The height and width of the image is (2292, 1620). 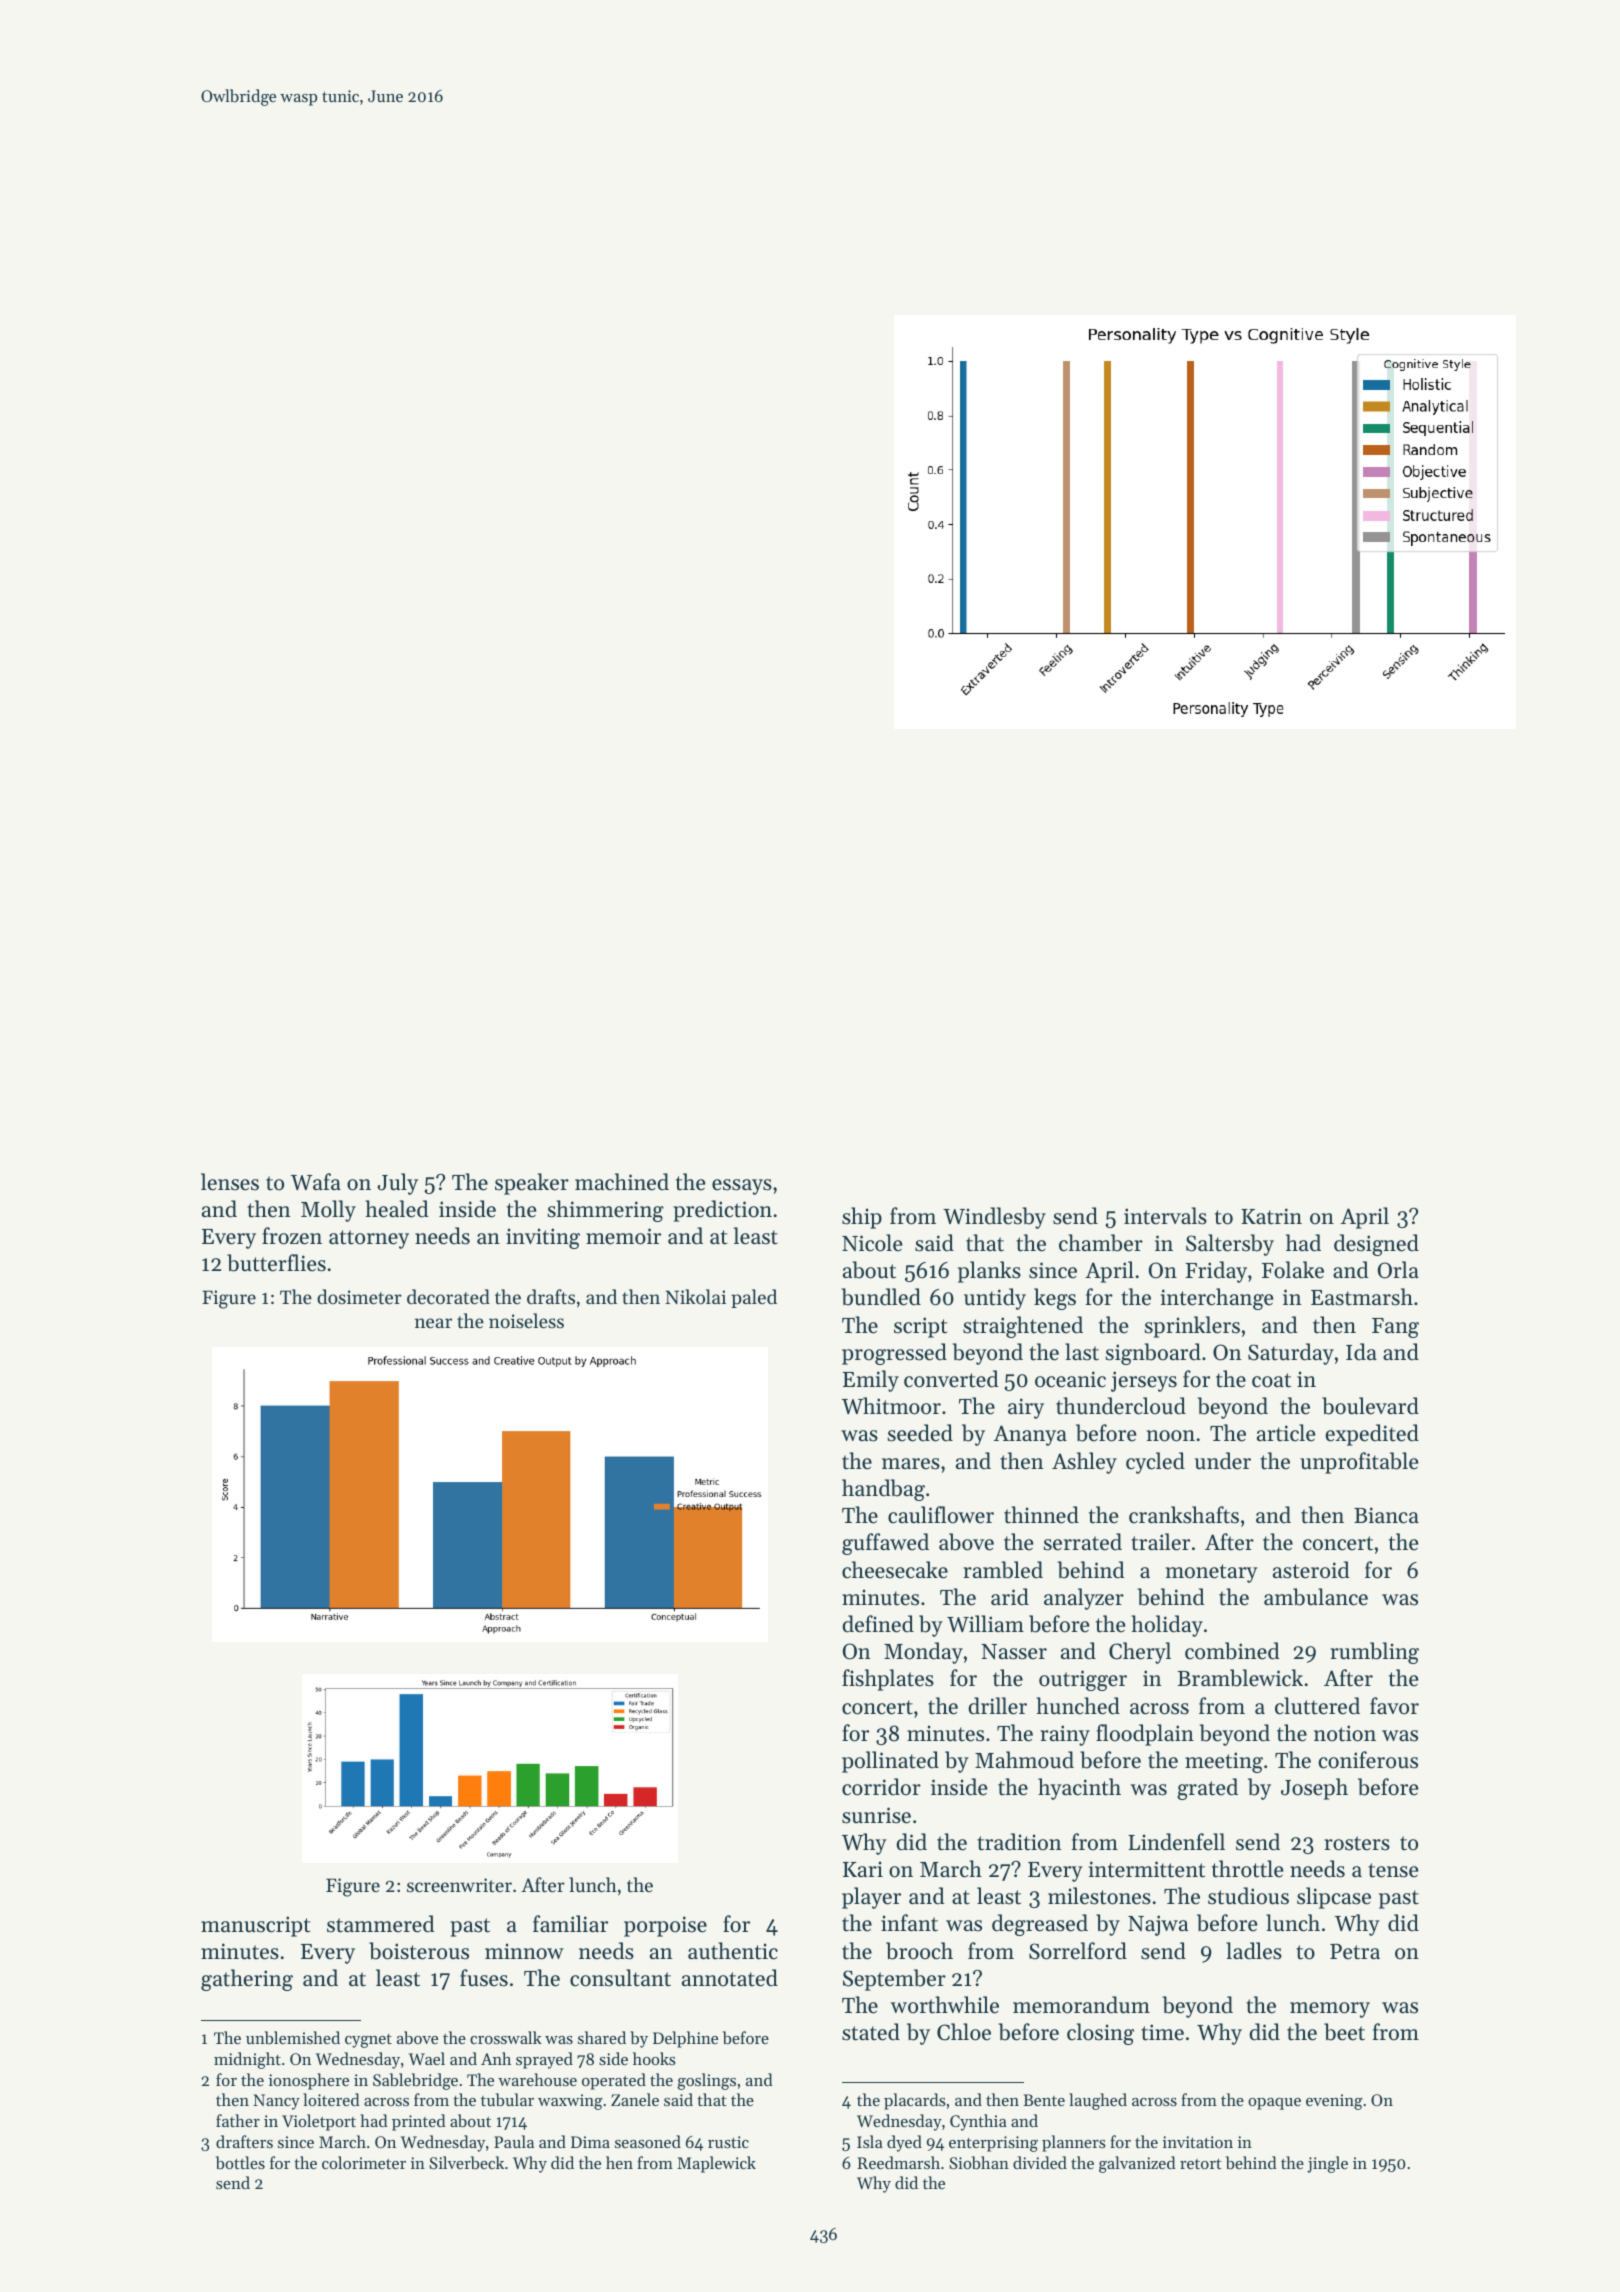 What do you see at coordinates (1101, 1243) in the image?
I see `chamber` at bounding box center [1101, 1243].
